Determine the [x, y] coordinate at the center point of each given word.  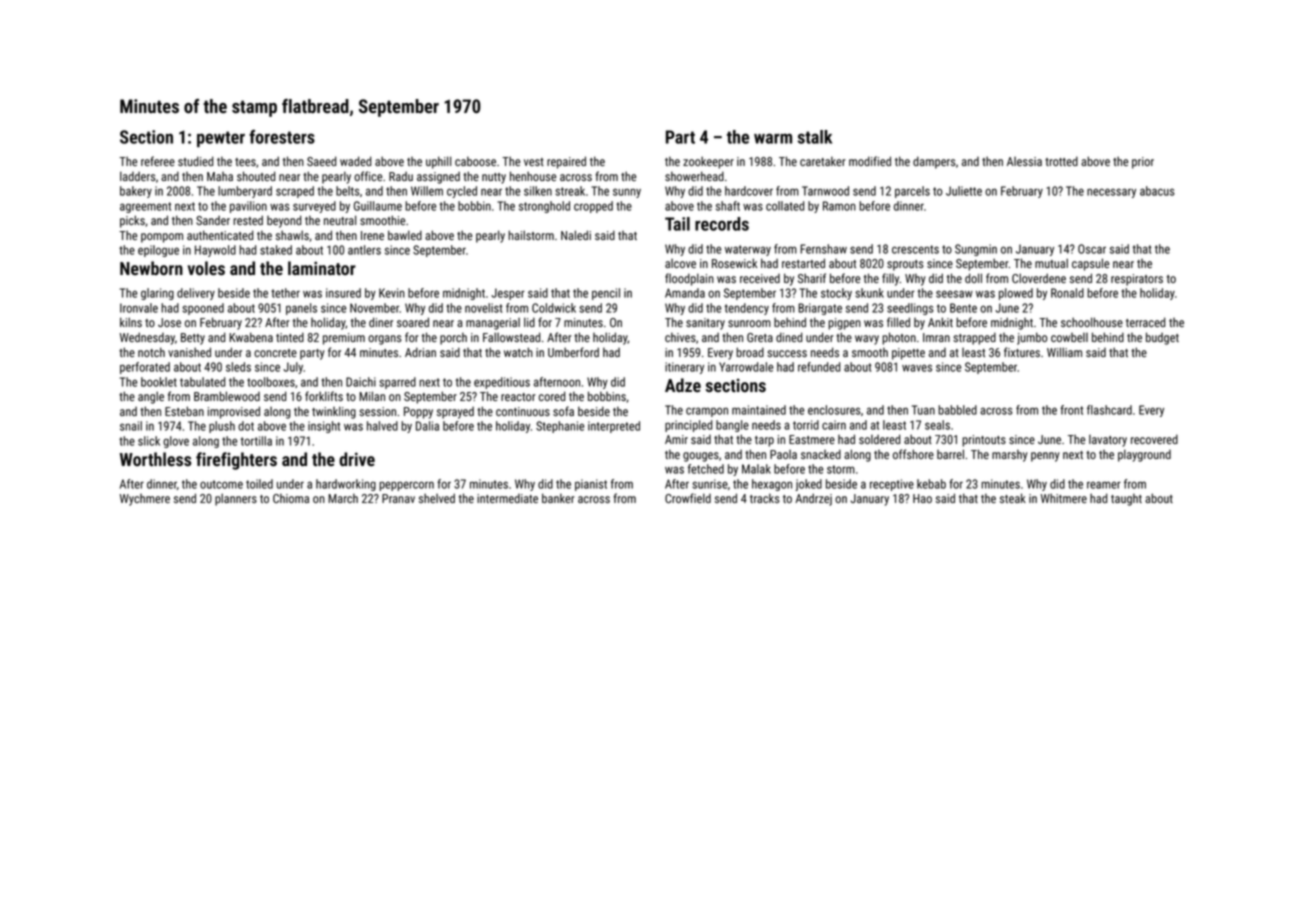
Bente [963, 308]
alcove [680, 263]
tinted [290, 337]
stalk [815, 137]
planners [236, 499]
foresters [282, 137]
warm [773, 138]
